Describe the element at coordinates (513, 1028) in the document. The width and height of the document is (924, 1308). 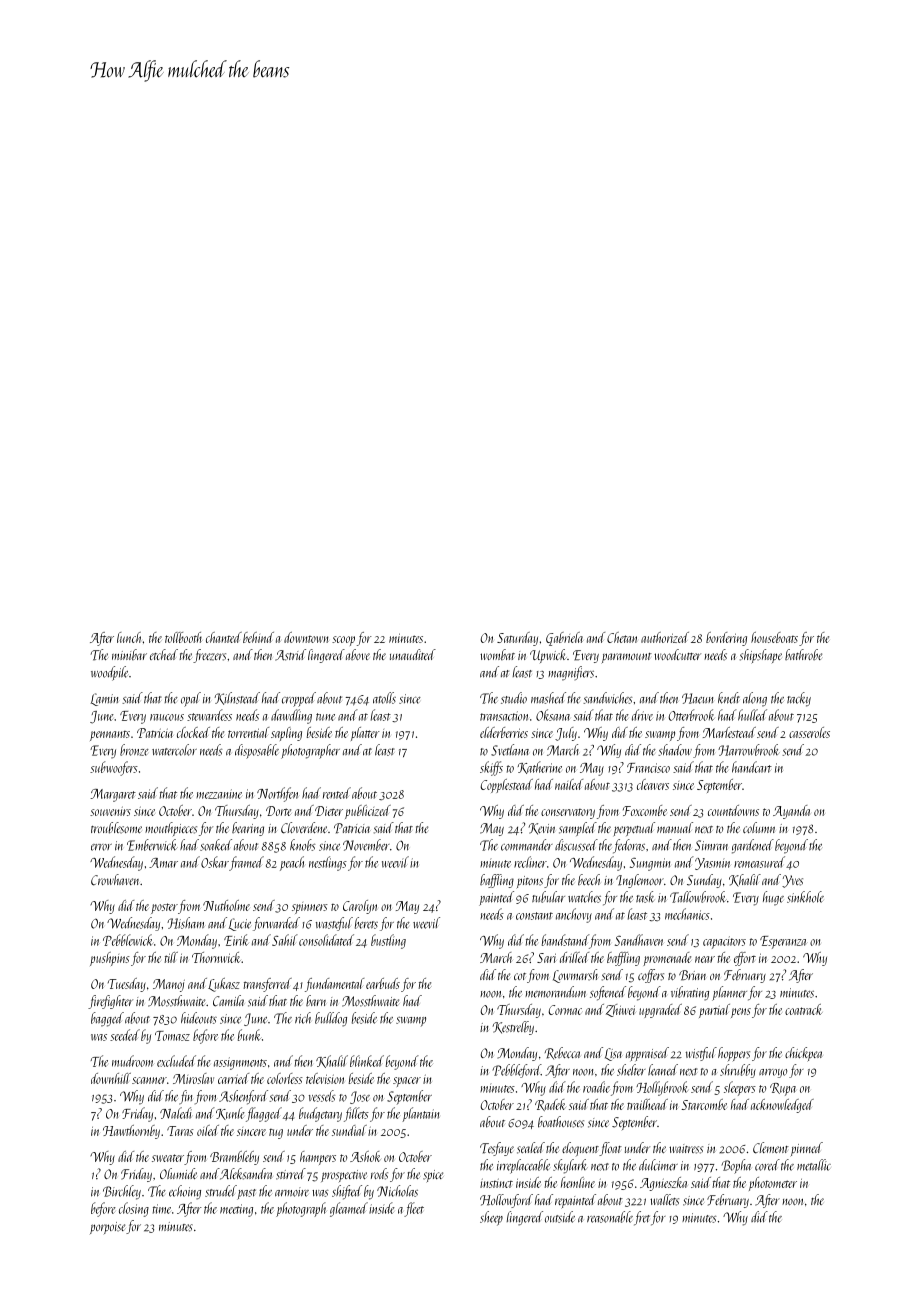
I see `Kestrelby` at that location.
